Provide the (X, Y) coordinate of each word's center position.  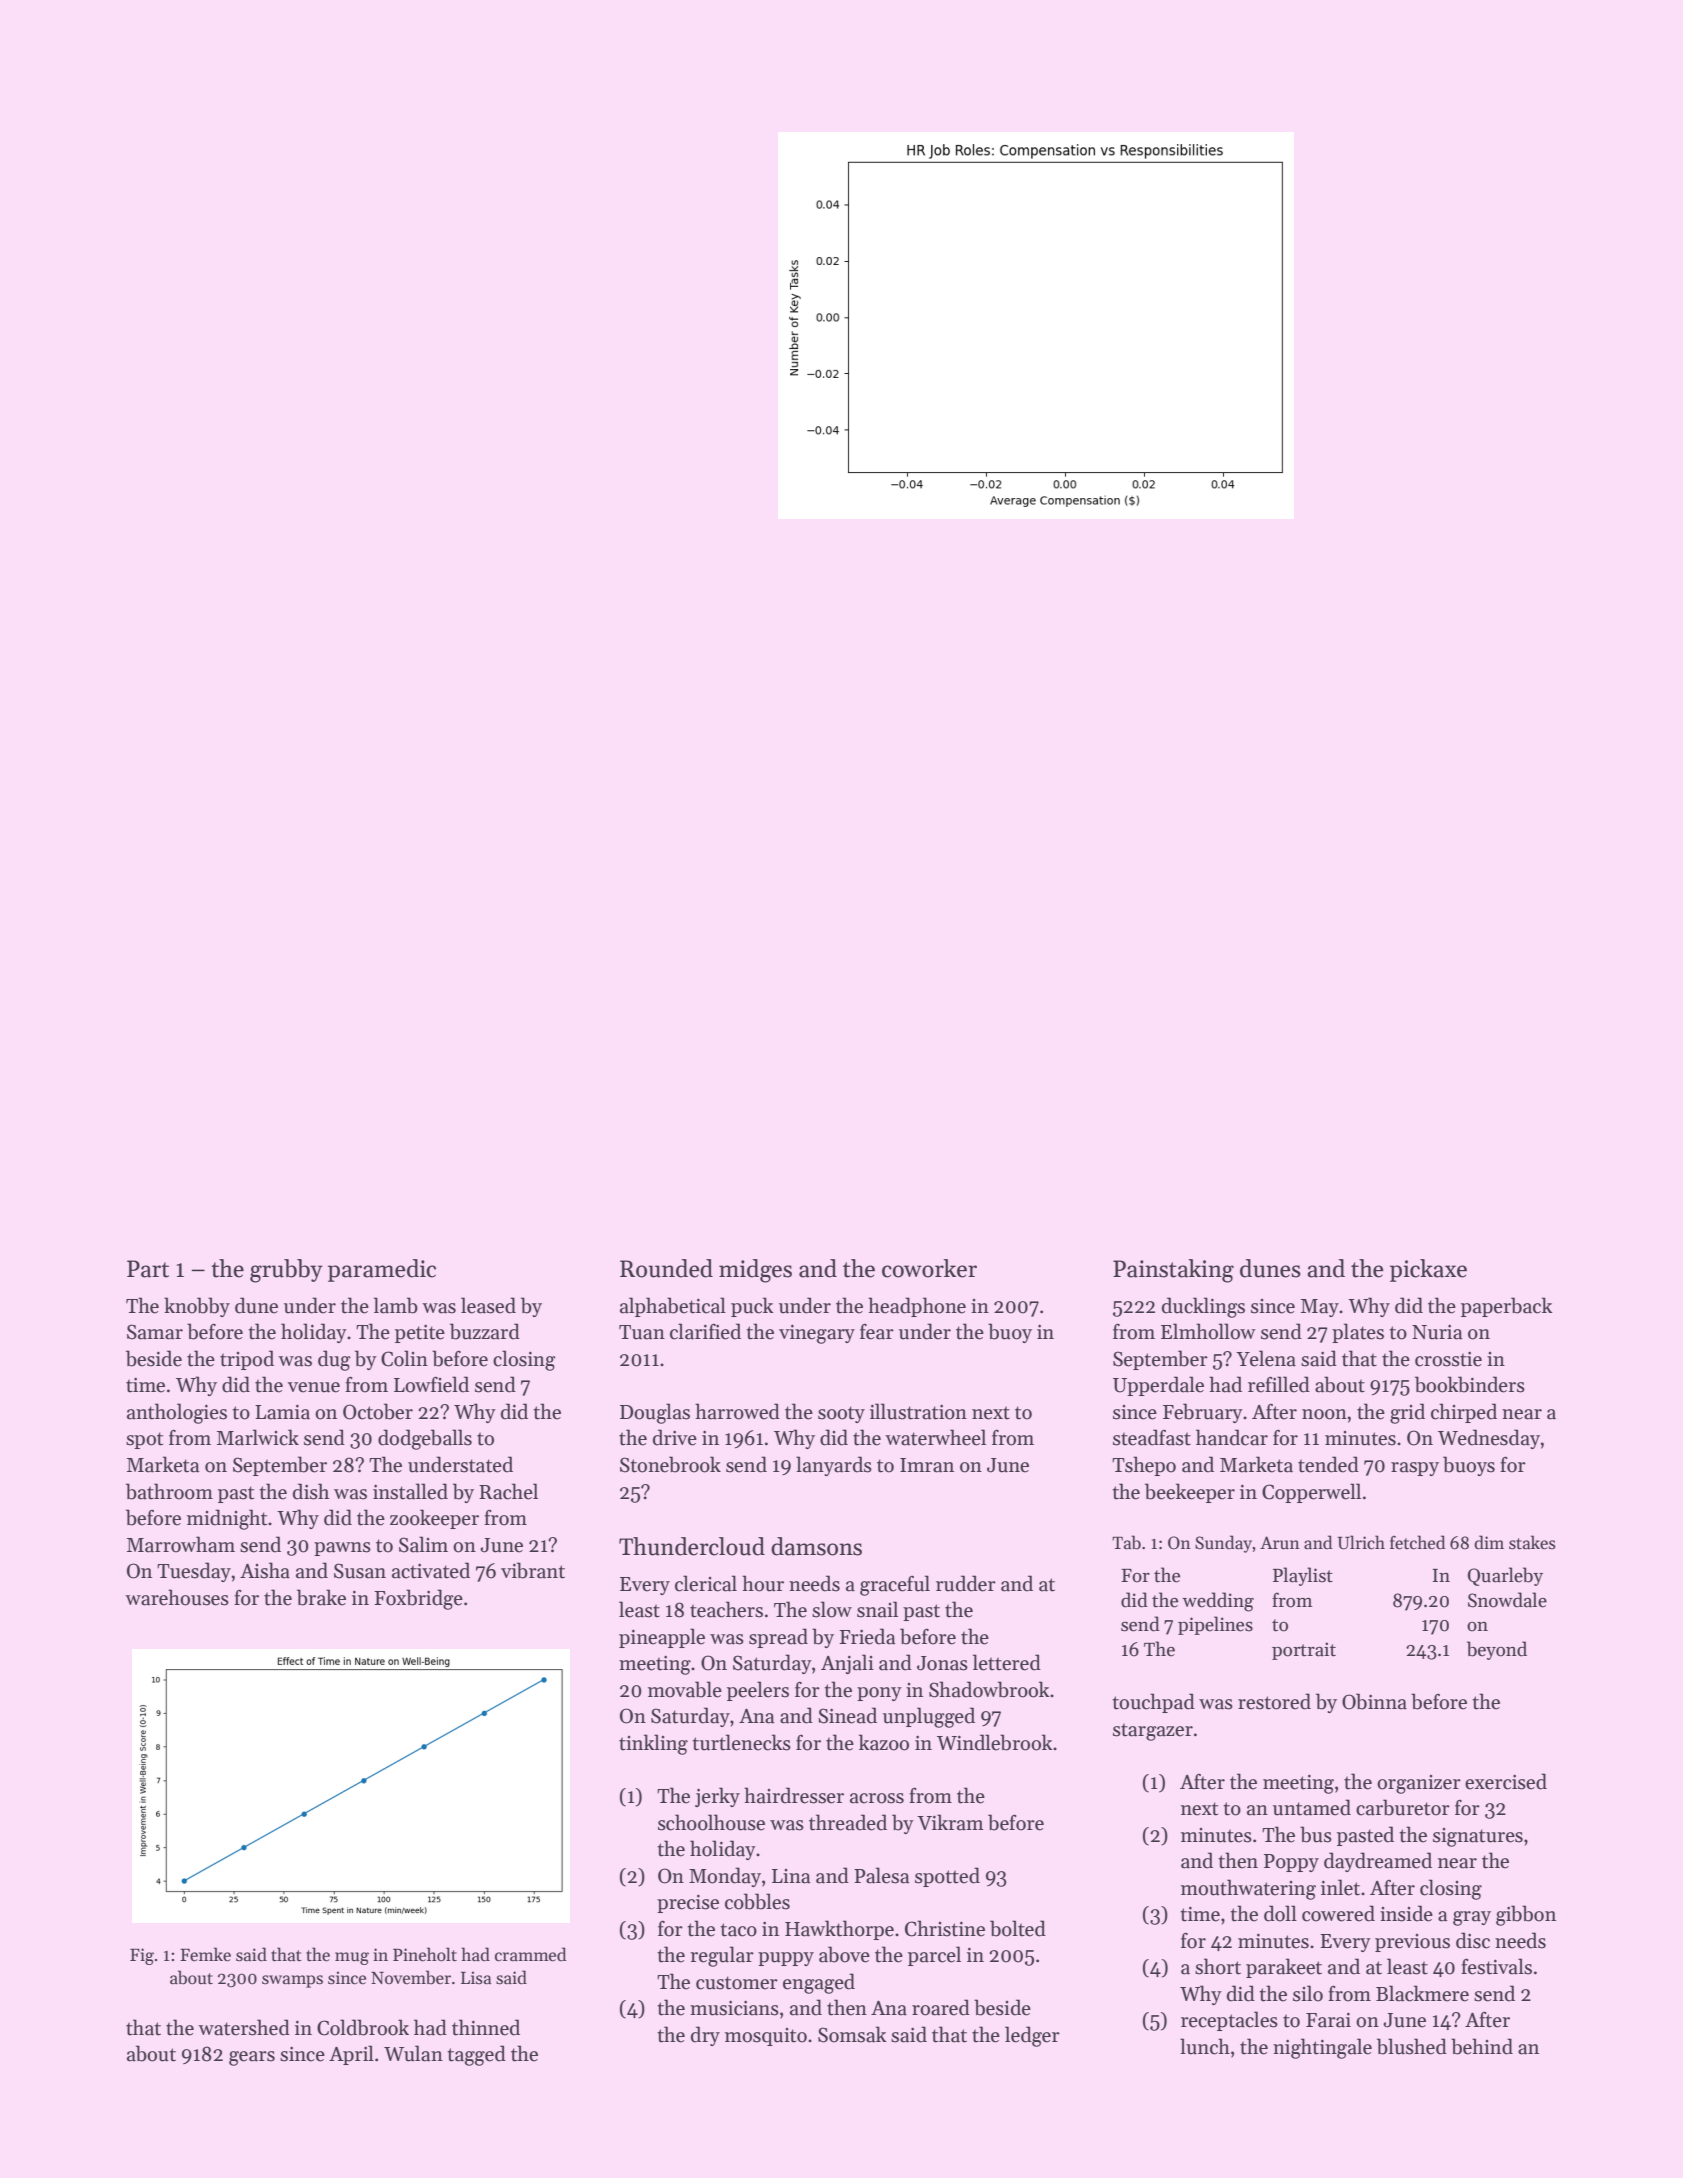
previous (1412, 1943)
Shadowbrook (989, 1689)
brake (321, 1597)
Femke (205, 1954)
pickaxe (1428, 1270)
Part (148, 1269)
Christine (945, 1928)
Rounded (666, 1268)
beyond (1497, 1650)
